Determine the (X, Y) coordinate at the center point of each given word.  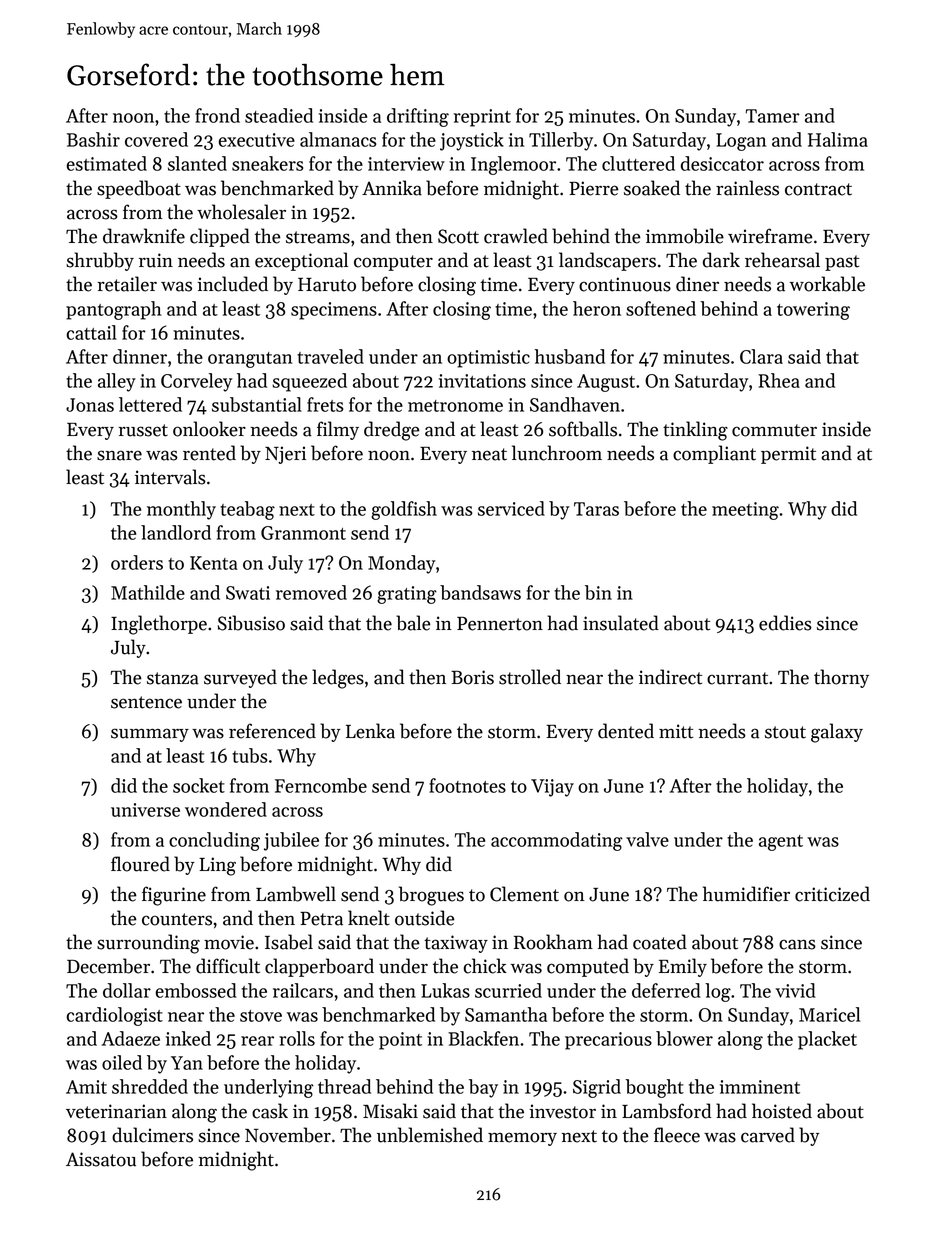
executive (257, 140)
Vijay (552, 788)
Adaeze (131, 1038)
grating (407, 595)
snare (119, 455)
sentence (146, 702)
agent (781, 843)
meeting (745, 511)
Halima (838, 139)
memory (522, 1139)
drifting (418, 117)
